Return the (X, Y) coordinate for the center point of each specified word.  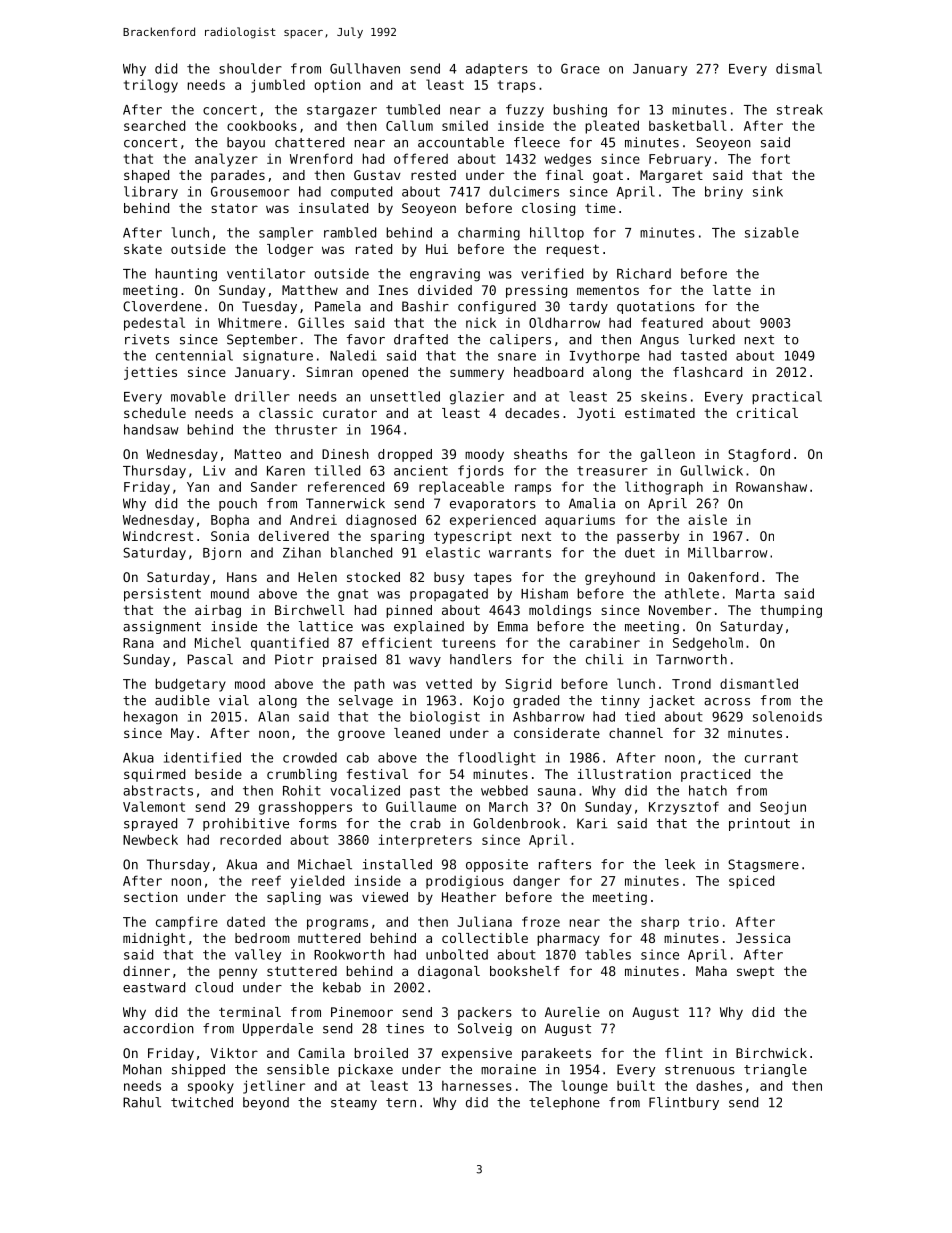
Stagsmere (763, 865)
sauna (557, 792)
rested (433, 175)
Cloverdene (162, 306)
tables (608, 954)
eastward (154, 987)
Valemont (154, 806)
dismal (799, 68)
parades (238, 176)
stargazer (342, 111)
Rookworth (349, 954)
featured (672, 322)
